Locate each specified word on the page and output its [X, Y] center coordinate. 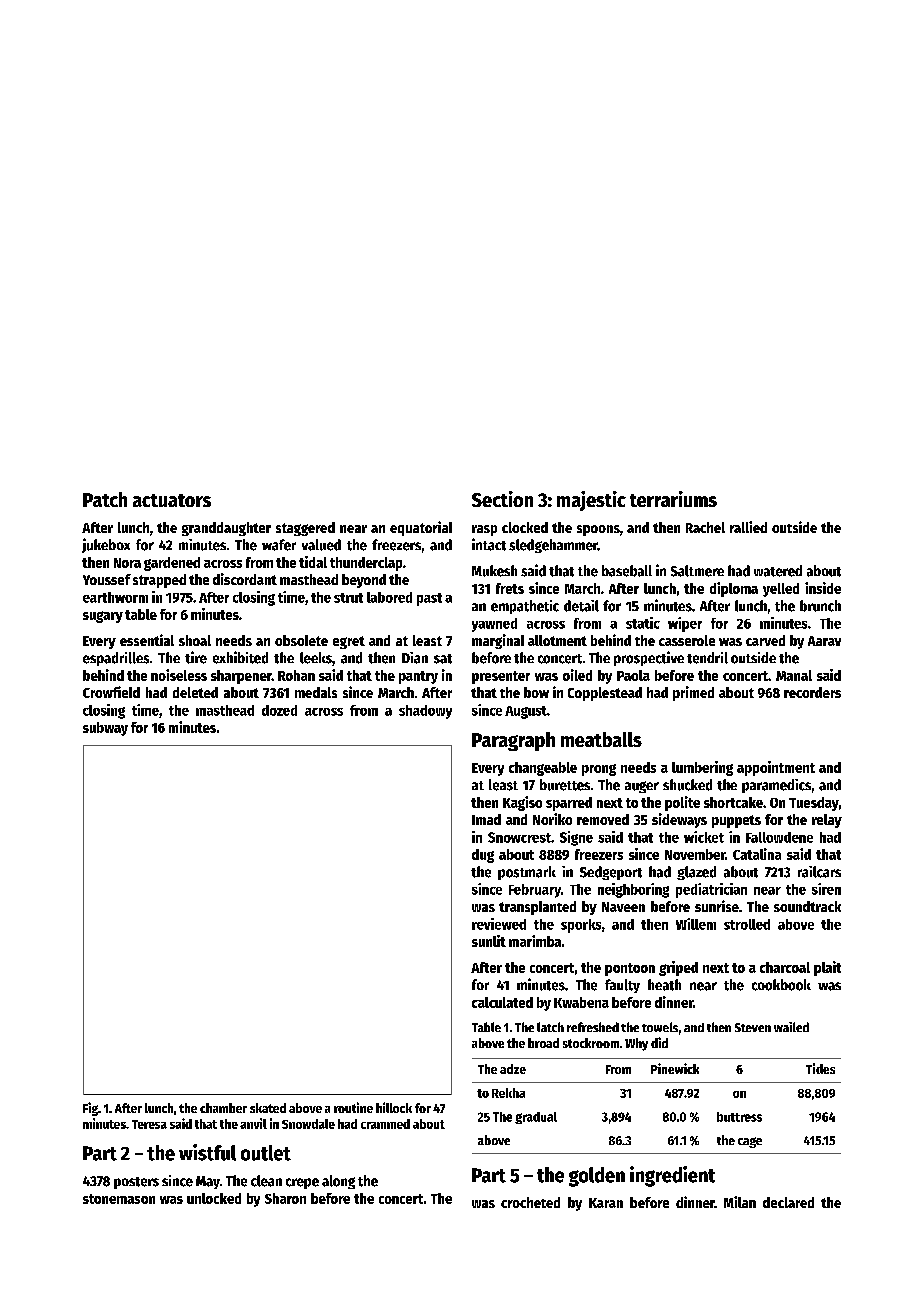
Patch [105, 499]
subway [105, 729]
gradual [536, 1118]
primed [693, 693]
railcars [819, 872]
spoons [598, 530]
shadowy [425, 712]
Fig [90, 1109]
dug [483, 856]
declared [788, 1202]
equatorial [421, 528]
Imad [486, 819]
